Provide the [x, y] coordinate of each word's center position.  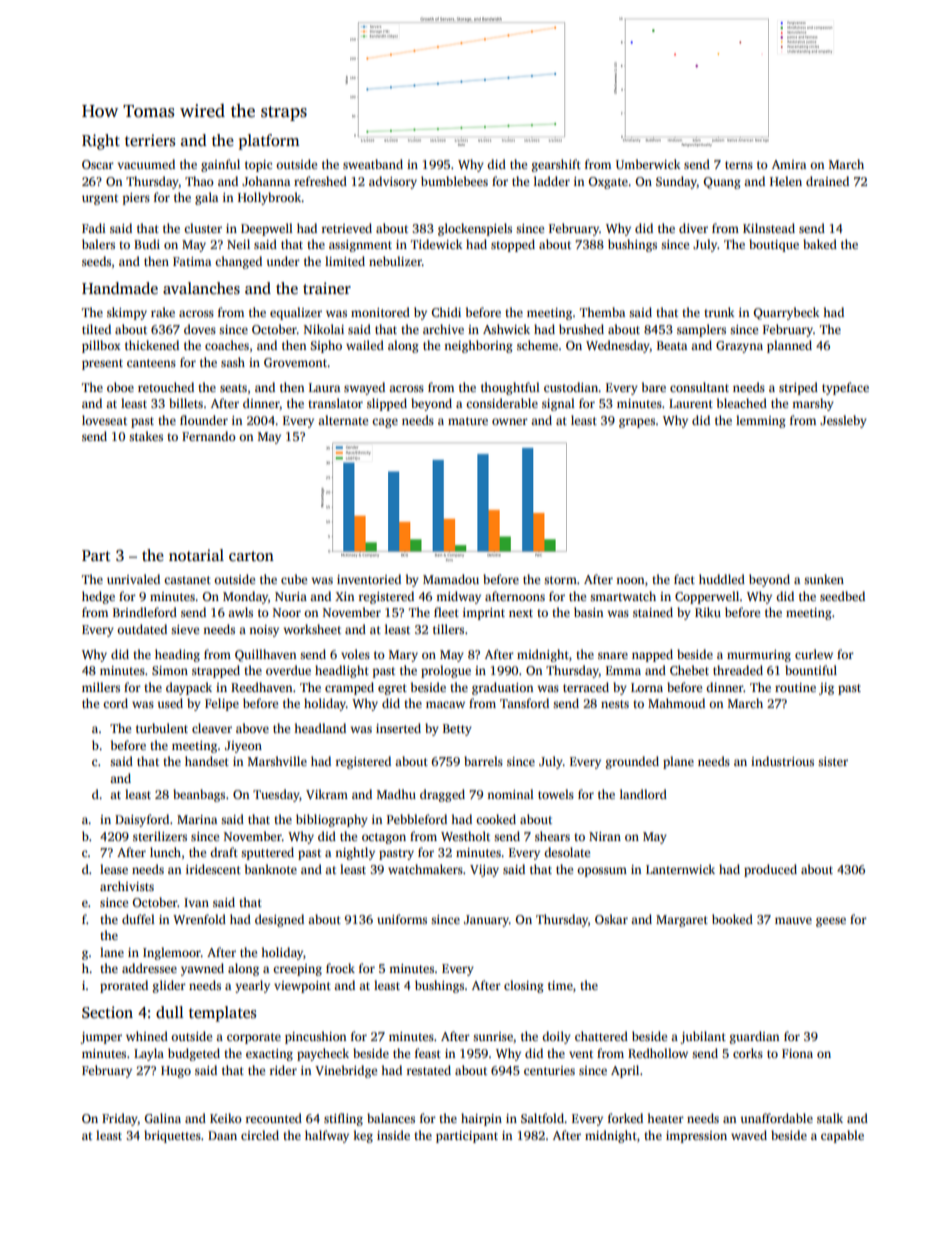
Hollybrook [270, 198]
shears [552, 836]
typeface [845, 388]
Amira [789, 164]
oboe [120, 387]
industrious [782, 761]
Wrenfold [199, 919]
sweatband [373, 164]
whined [147, 1036]
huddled [722, 579]
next [521, 613]
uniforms [402, 919]
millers [101, 687]
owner [510, 421]
